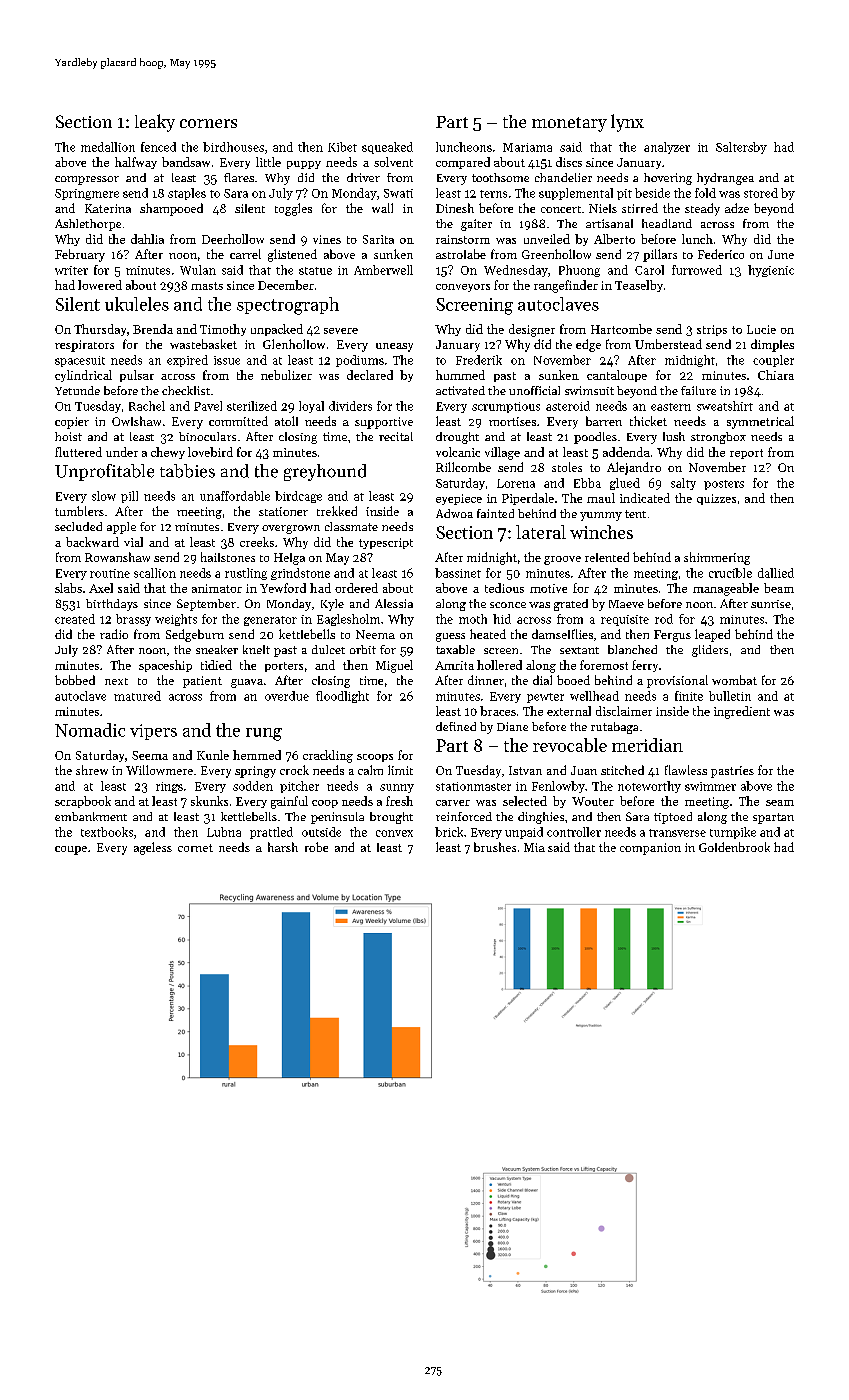  What do you see at coordinates (479, 360) in the document?
I see `Frederik` at bounding box center [479, 360].
